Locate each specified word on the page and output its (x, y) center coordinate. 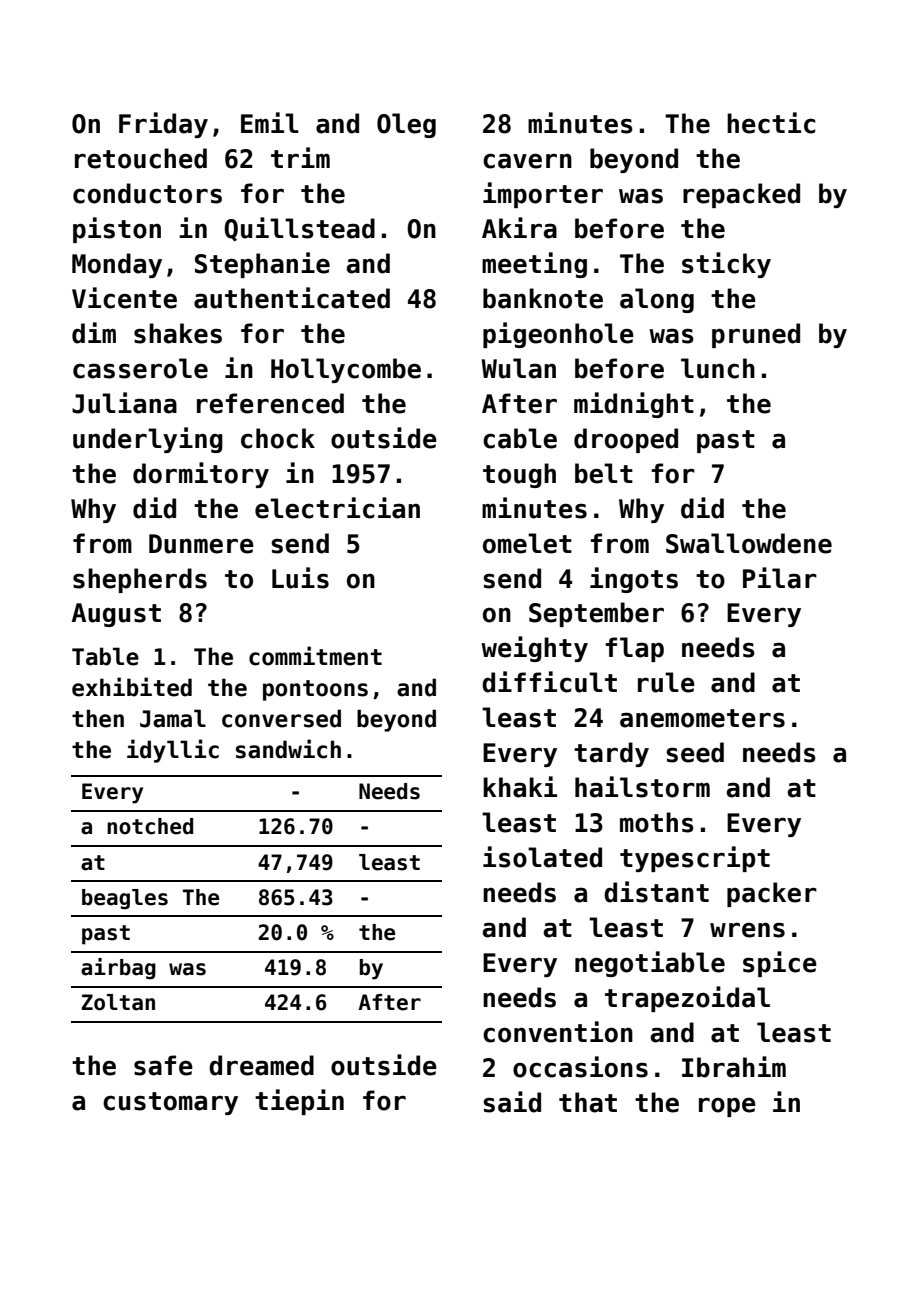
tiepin (299, 1102)
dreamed (261, 1065)
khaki (520, 787)
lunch (718, 368)
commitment (315, 656)
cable (520, 438)
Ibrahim (734, 1067)
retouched (141, 158)
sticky (726, 265)
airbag (118, 969)
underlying (148, 440)
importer (543, 195)
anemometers (702, 718)
